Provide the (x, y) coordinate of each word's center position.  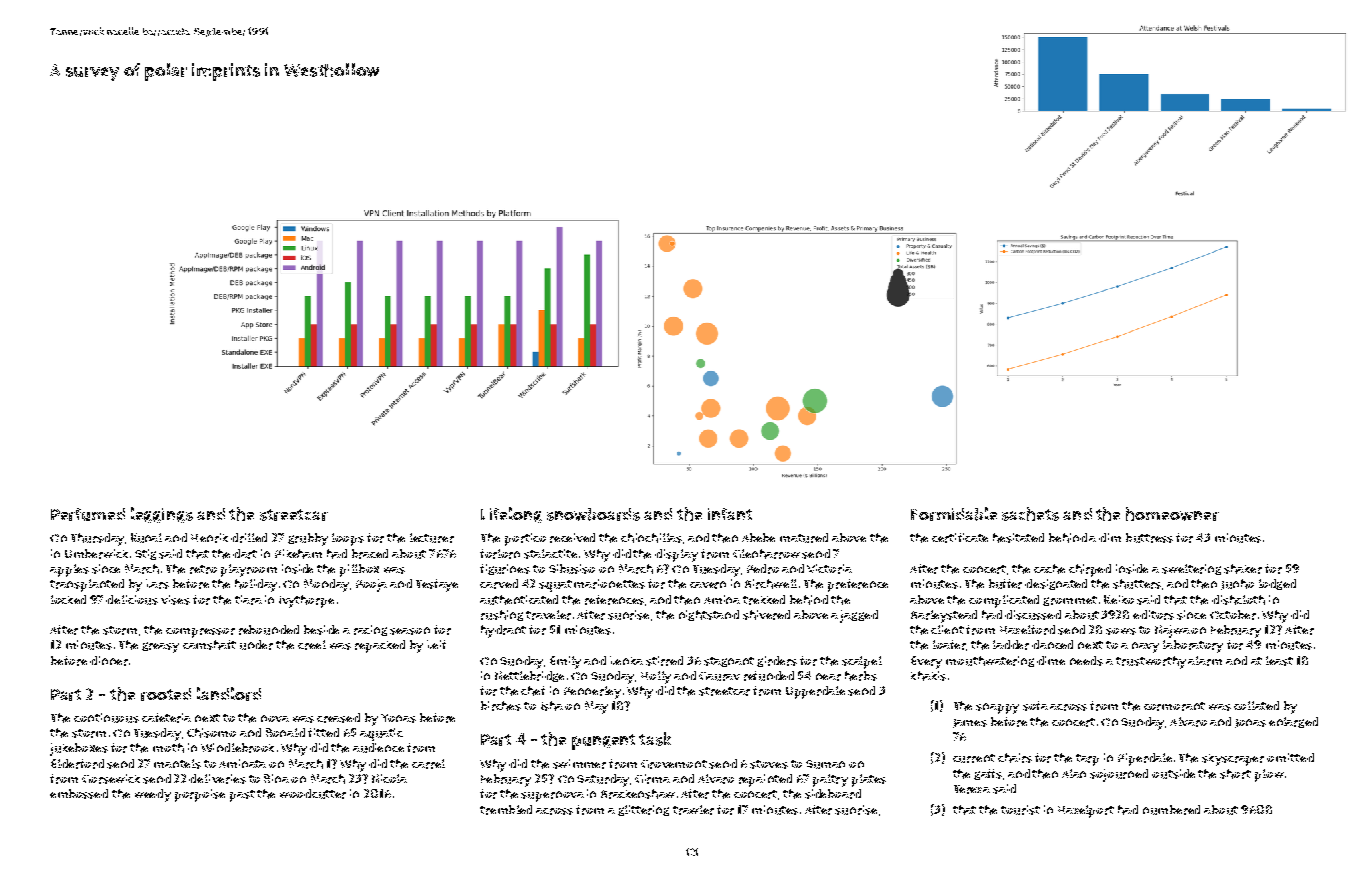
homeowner (1172, 514)
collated (1256, 705)
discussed (1033, 615)
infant (730, 514)
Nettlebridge (529, 676)
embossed (79, 794)
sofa (1035, 706)
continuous (106, 718)
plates (869, 780)
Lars (157, 584)
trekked (764, 600)
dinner (109, 661)
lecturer (432, 538)
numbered (1171, 810)
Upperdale (815, 692)
